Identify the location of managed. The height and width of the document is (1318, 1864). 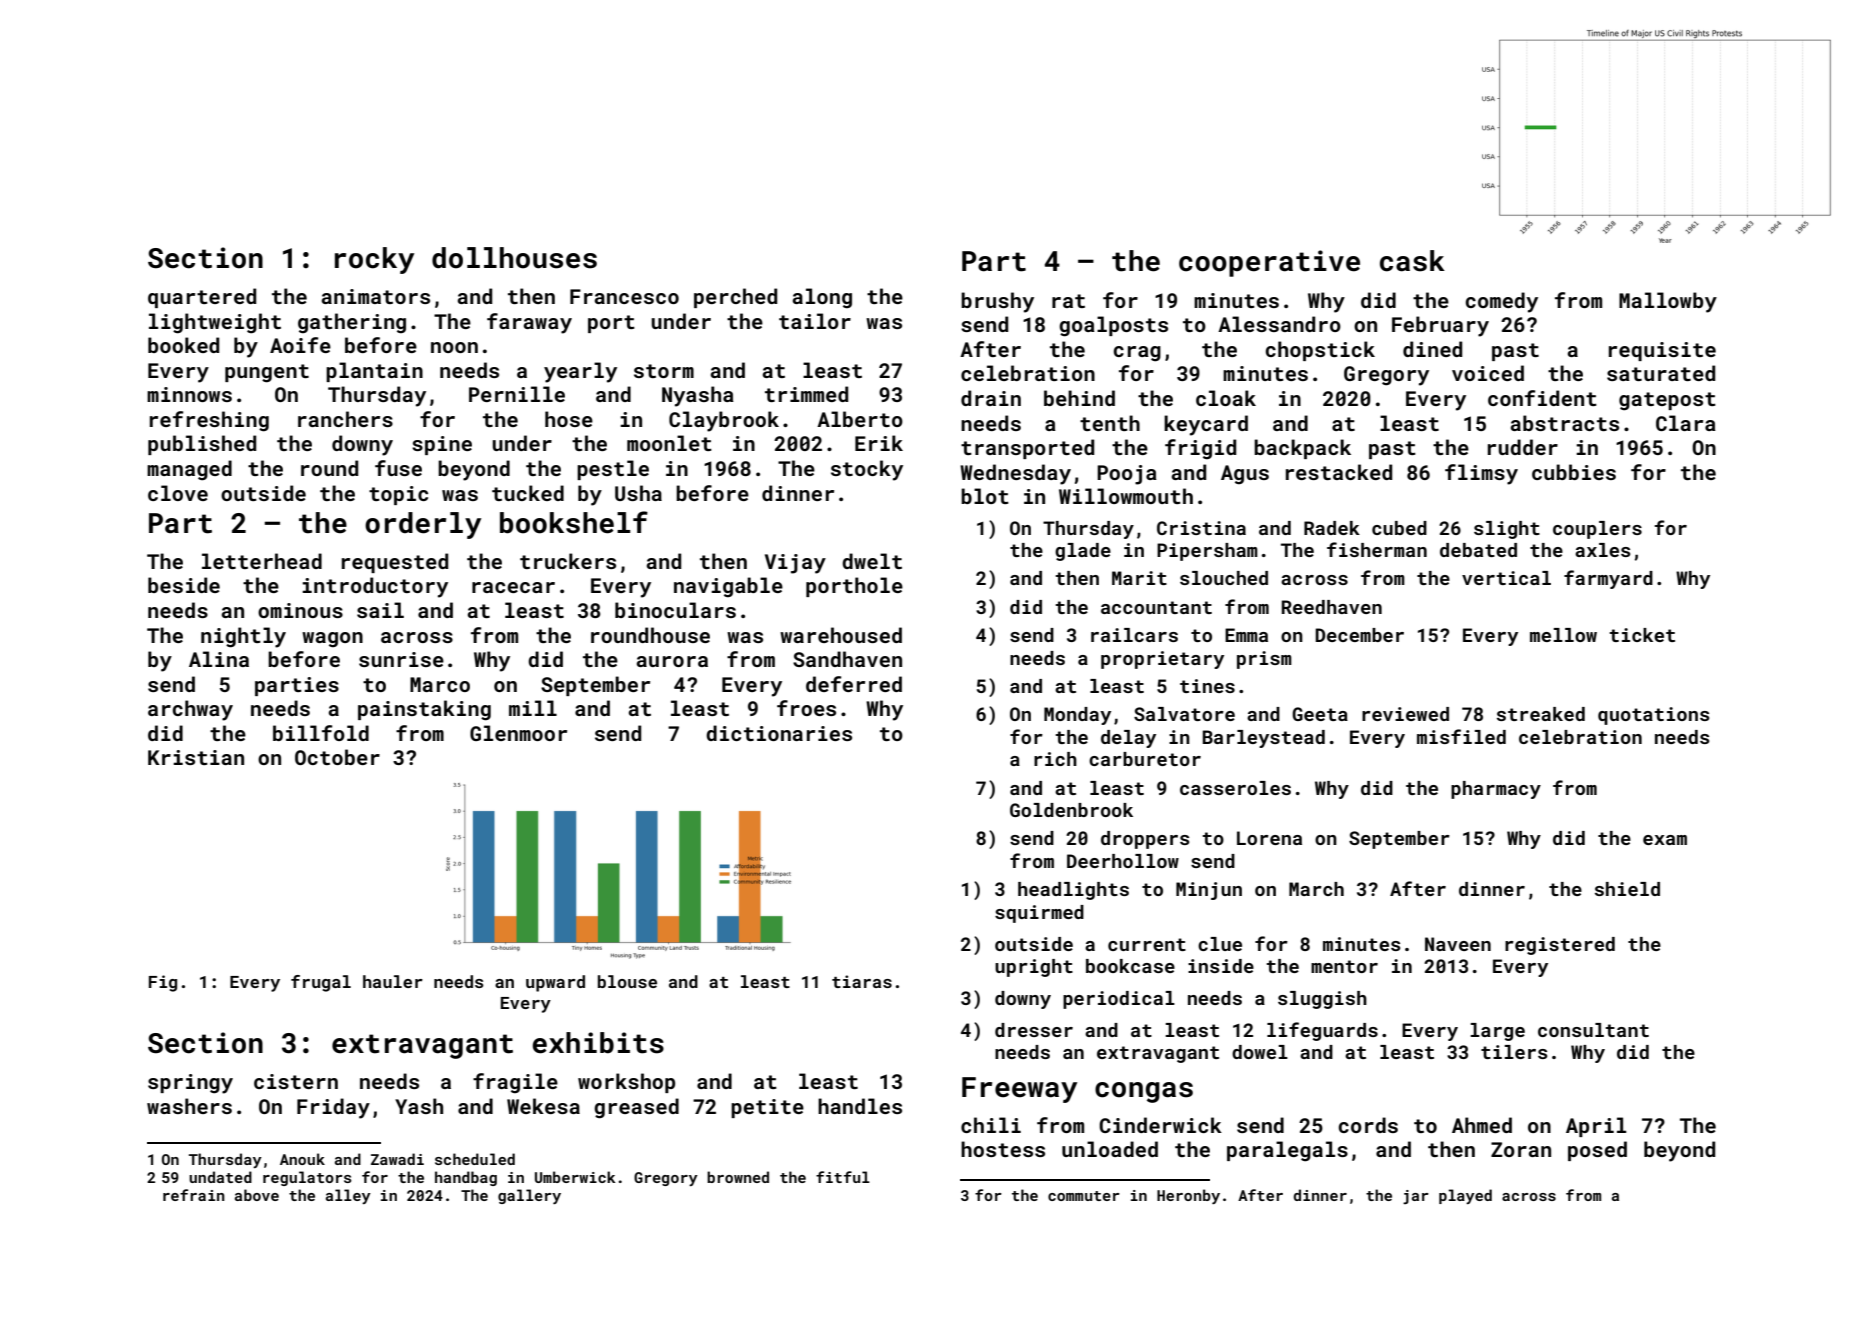
(189, 470).
